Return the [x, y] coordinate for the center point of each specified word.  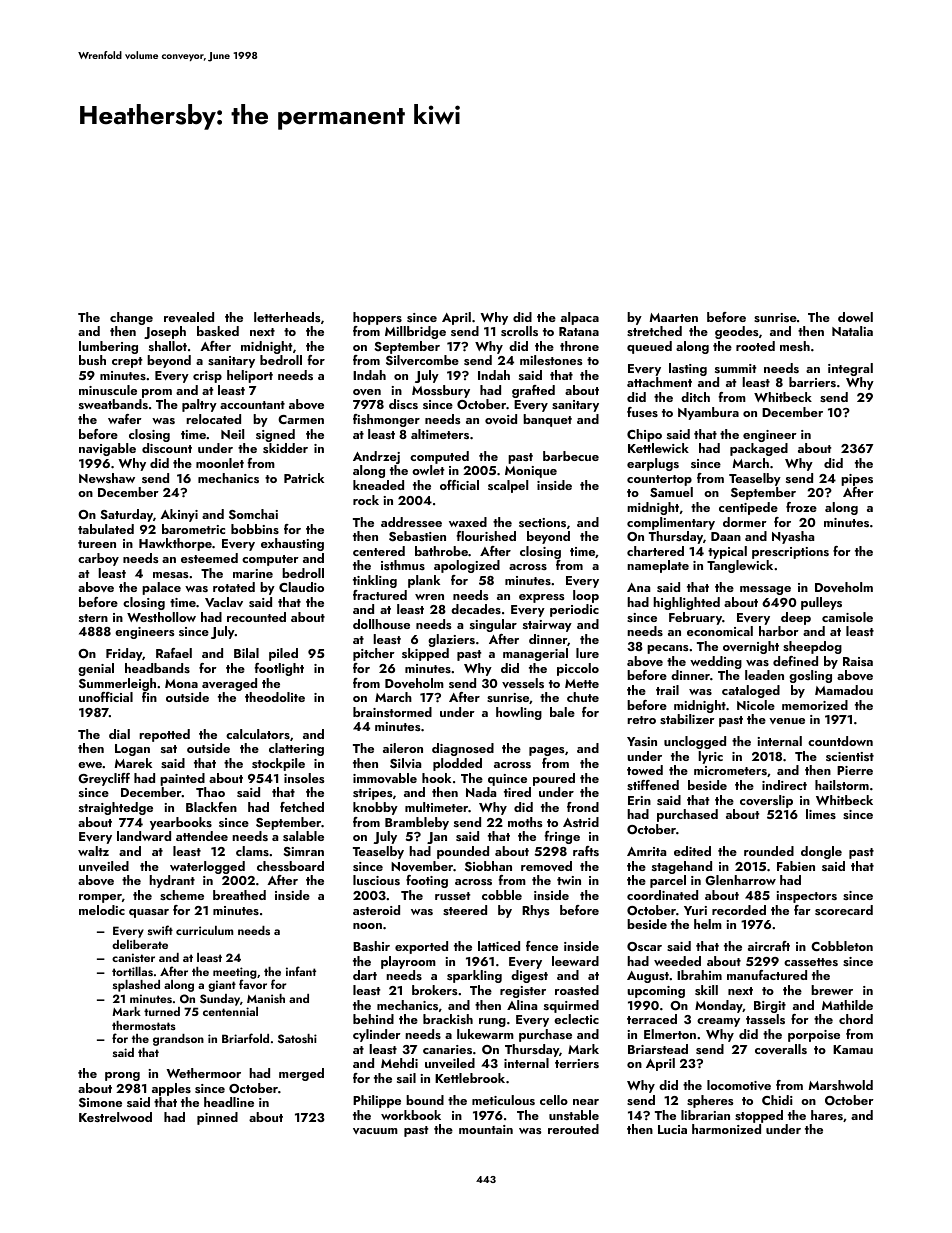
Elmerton [670, 1034]
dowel [855, 317]
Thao [210, 792]
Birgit [770, 1007]
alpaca [580, 318]
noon [367, 926]
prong [122, 1076]
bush [92, 360]
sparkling [474, 976]
